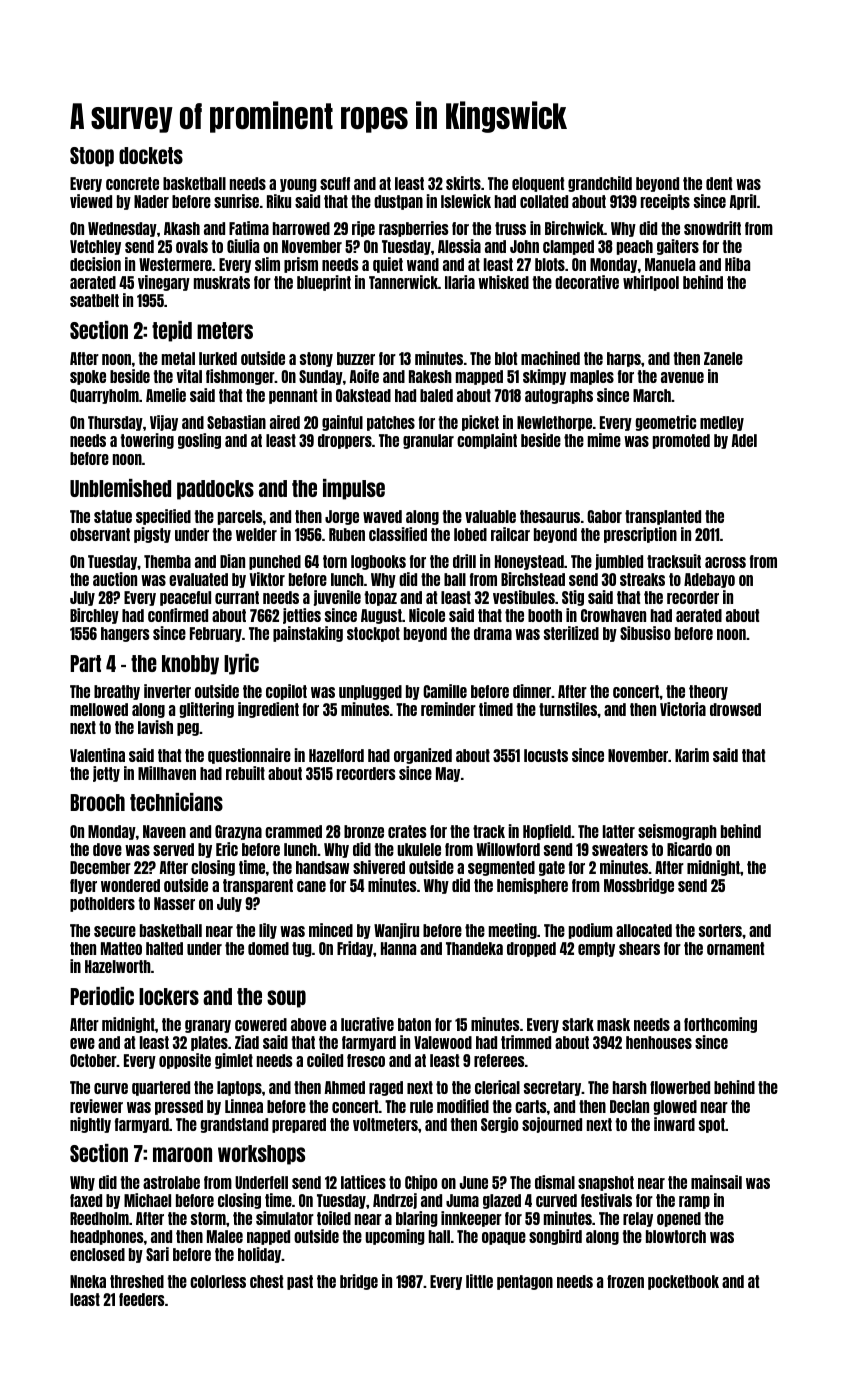 The height and width of the screenshot is (1400, 849). I want to click on pocketbook, so click(683, 1282).
